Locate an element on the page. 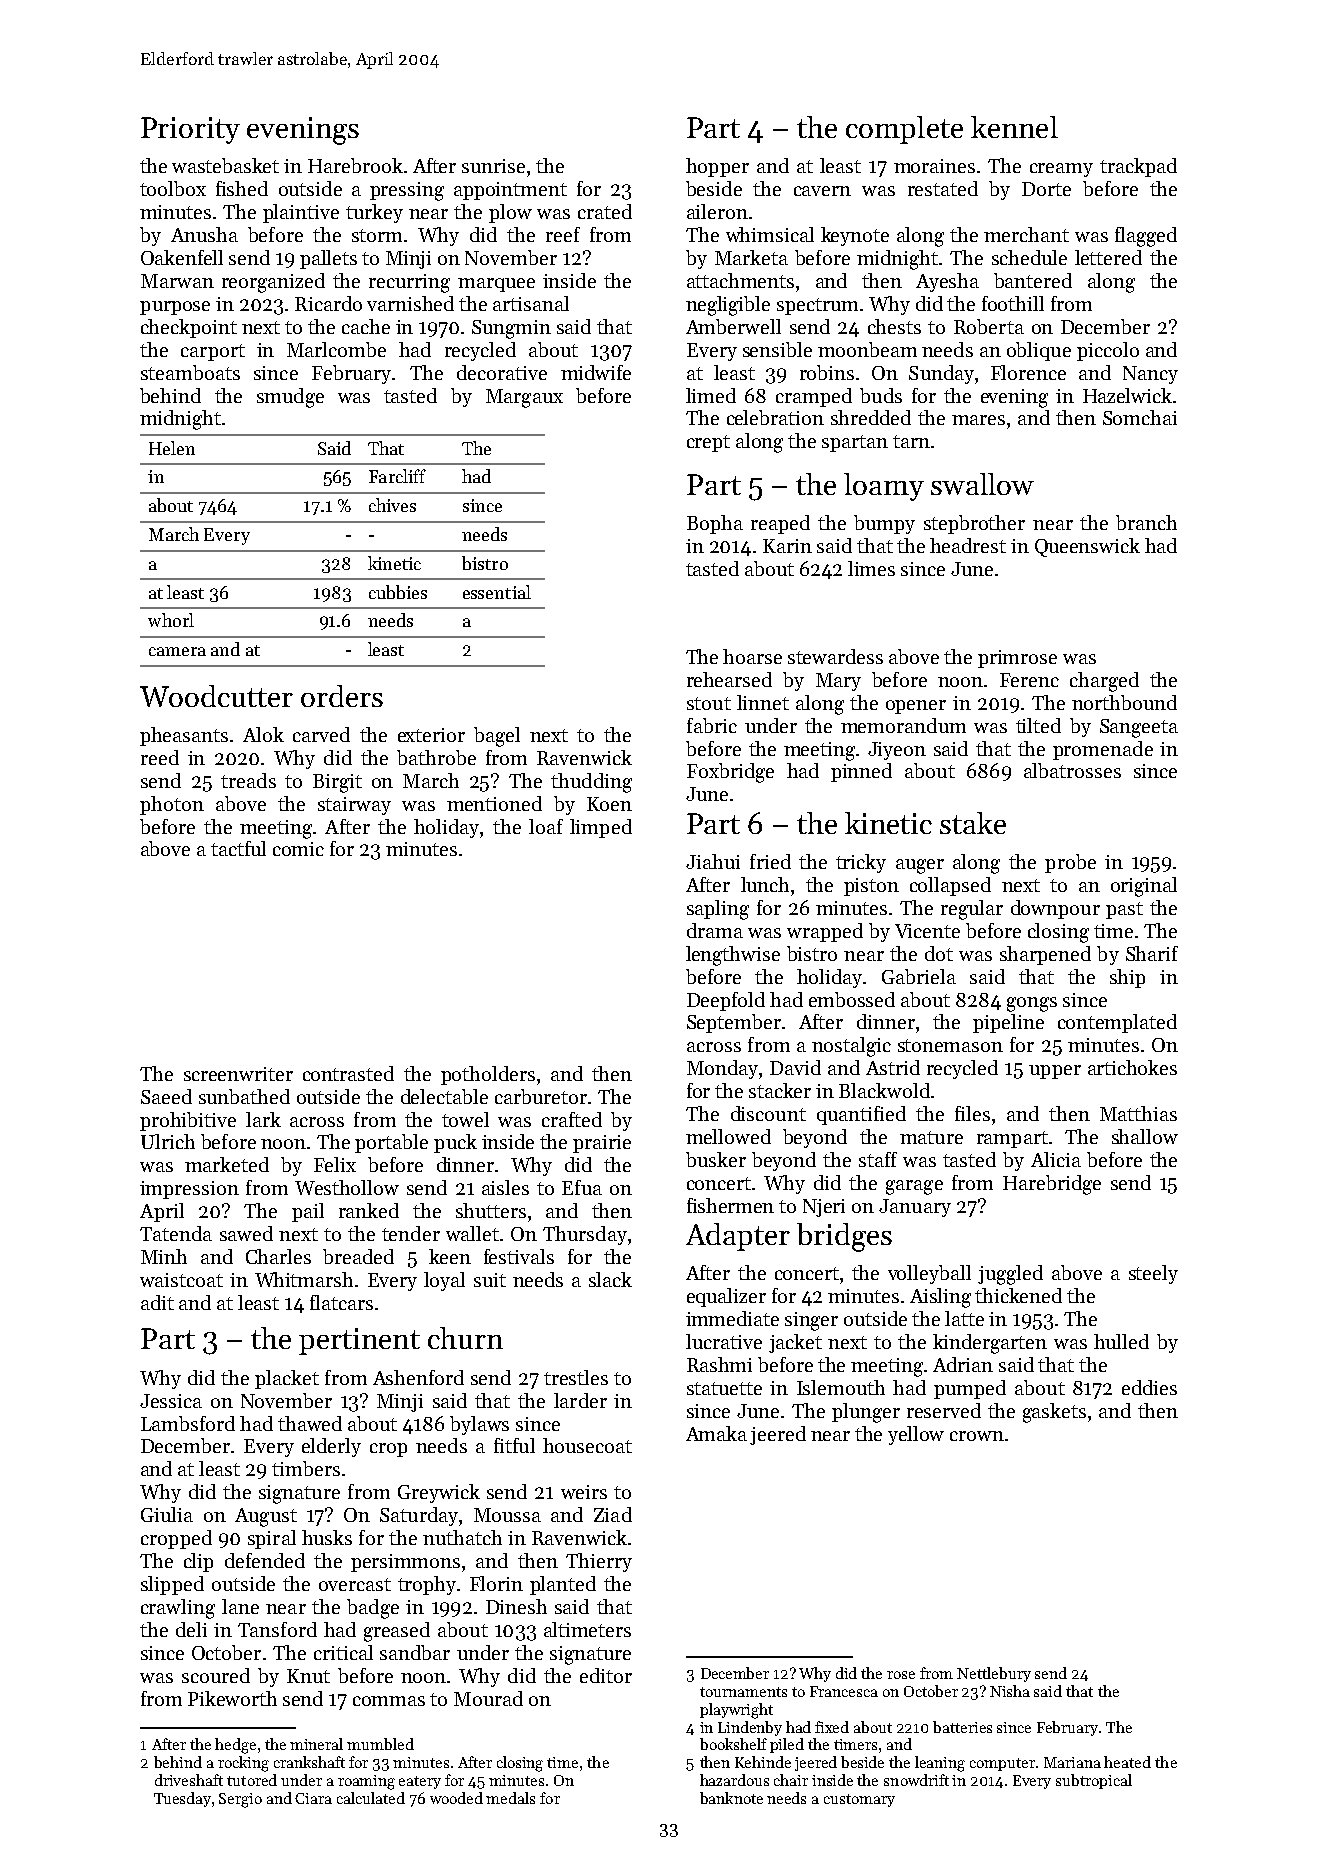 This image has width=1318, height=1864. Tuesday is located at coordinates (182, 1799).
